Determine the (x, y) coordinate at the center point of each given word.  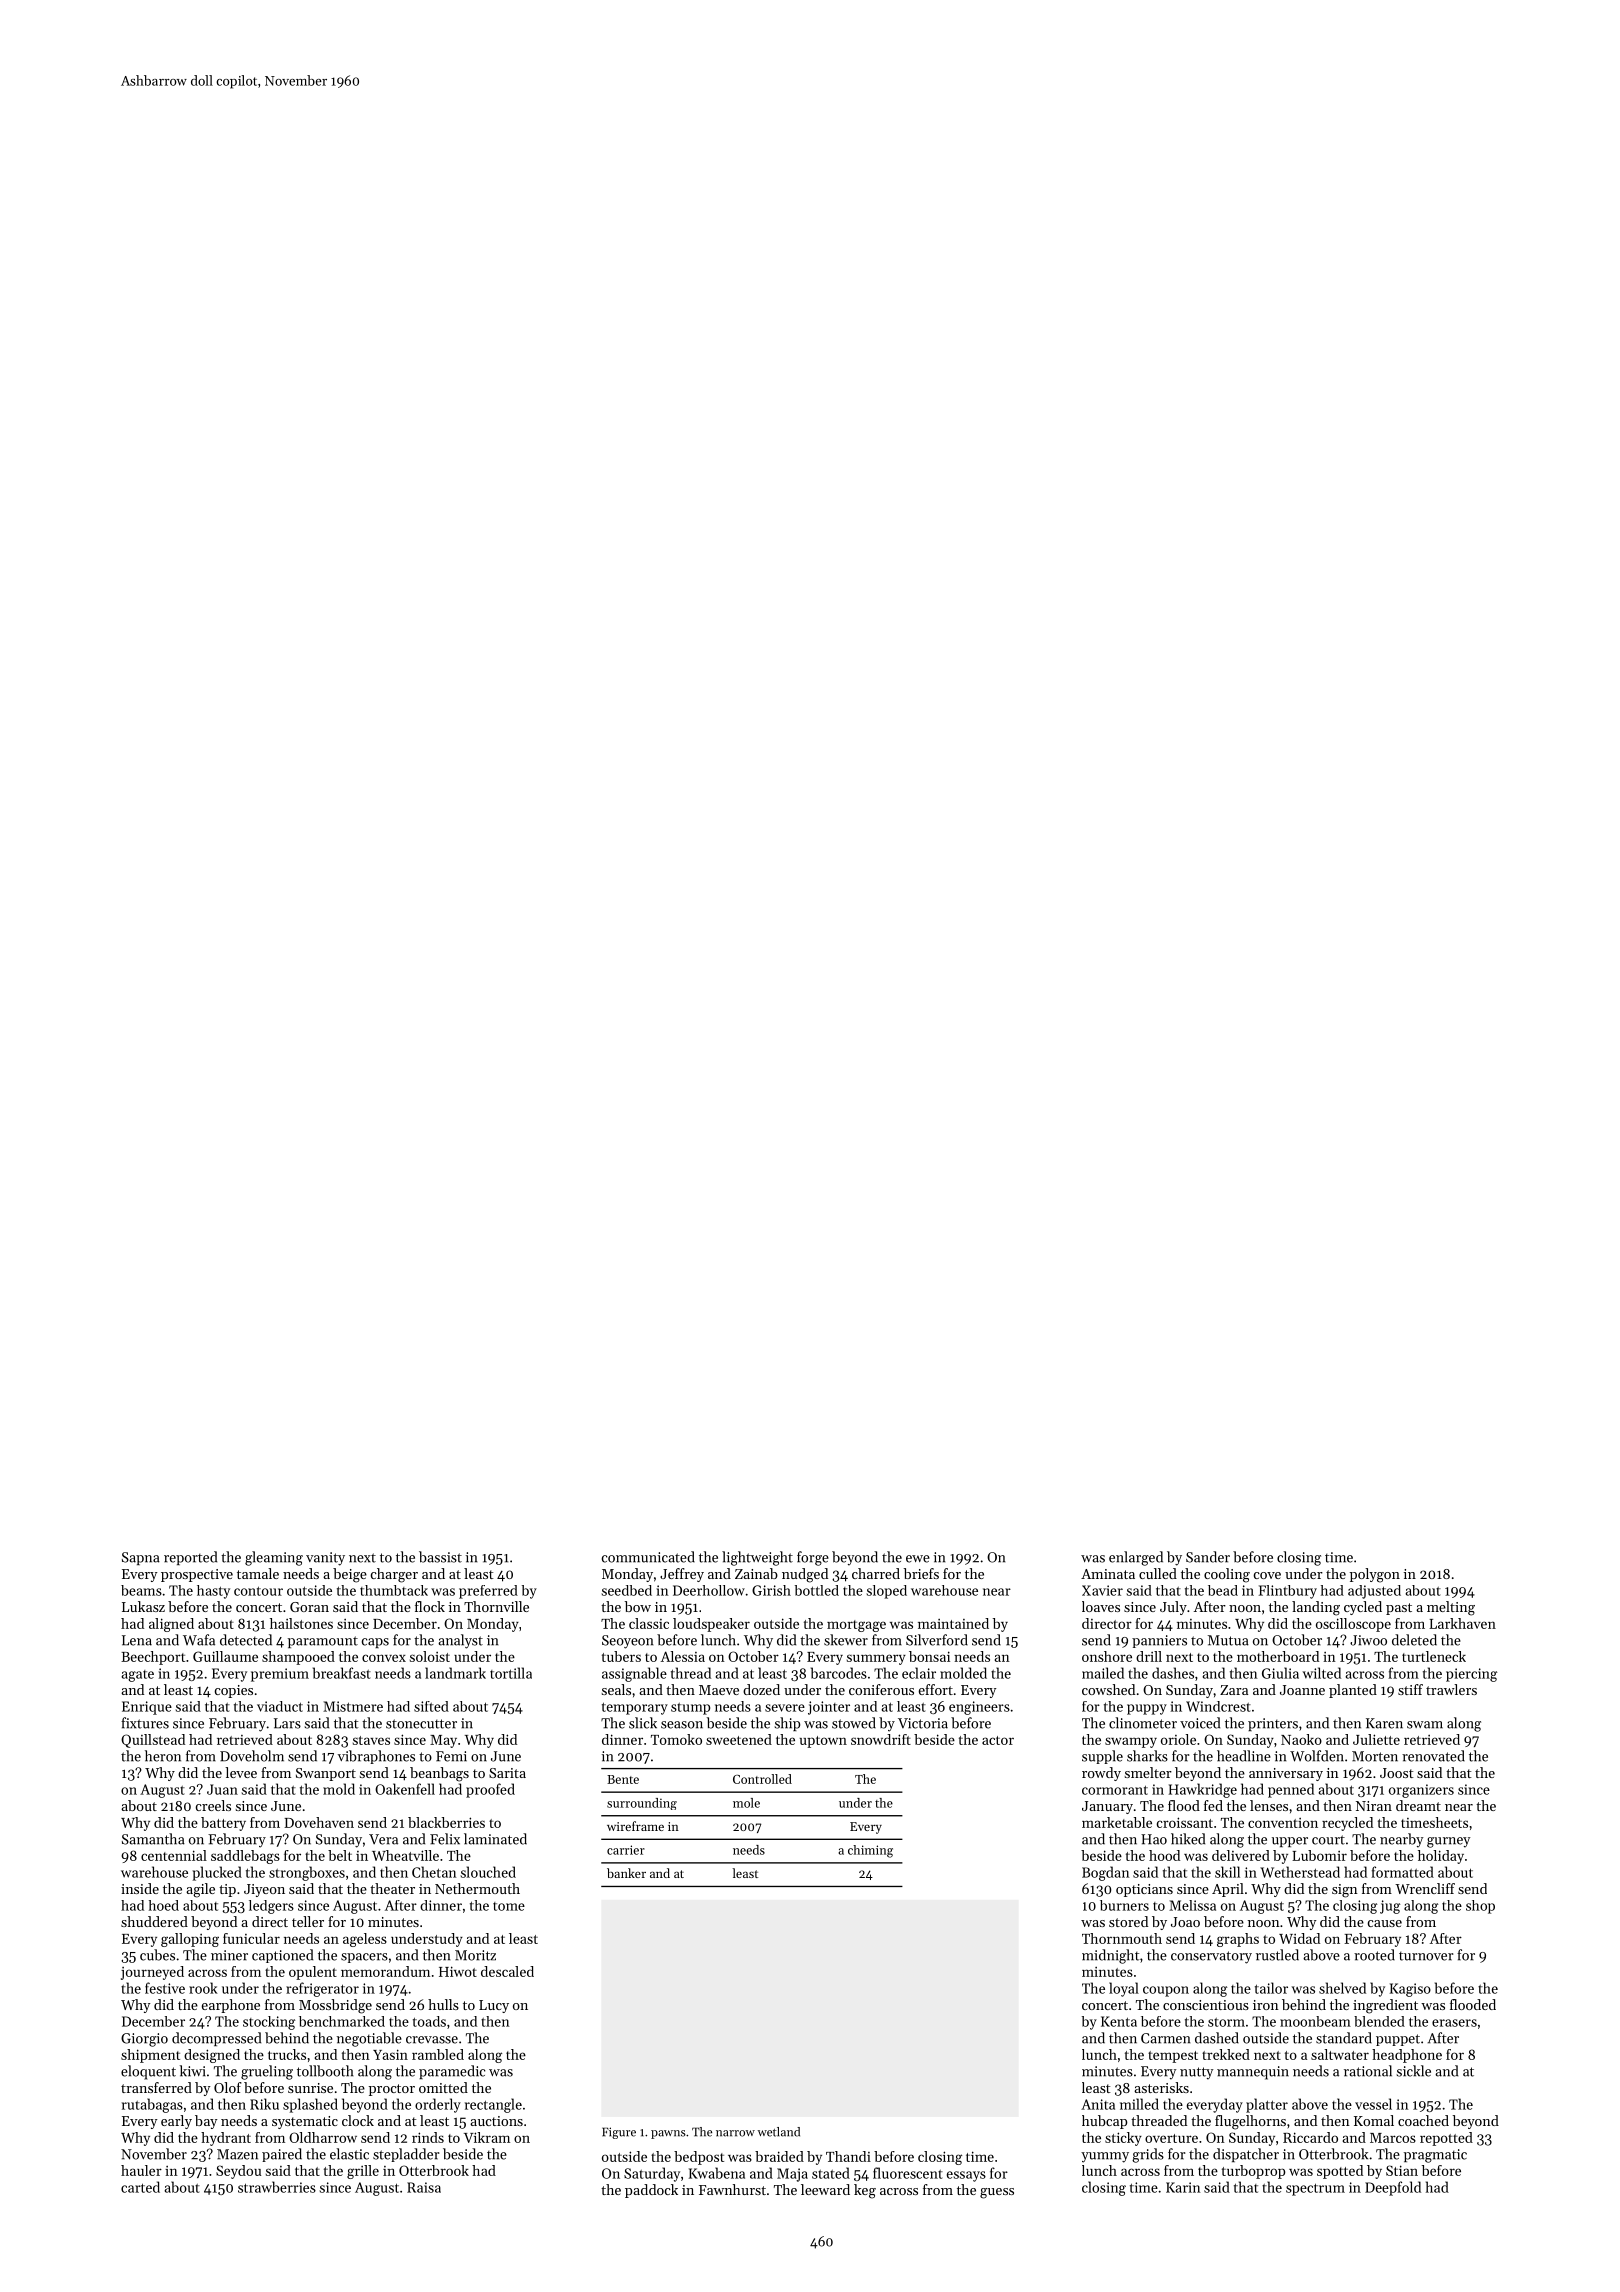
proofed (490, 1790)
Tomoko (676, 1739)
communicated (648, 1557)
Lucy (494, 2006)
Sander (1208, 1557)
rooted (1374, 1955)
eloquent (148, 2072)
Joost (1397, 1773)
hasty (213, 1592)
